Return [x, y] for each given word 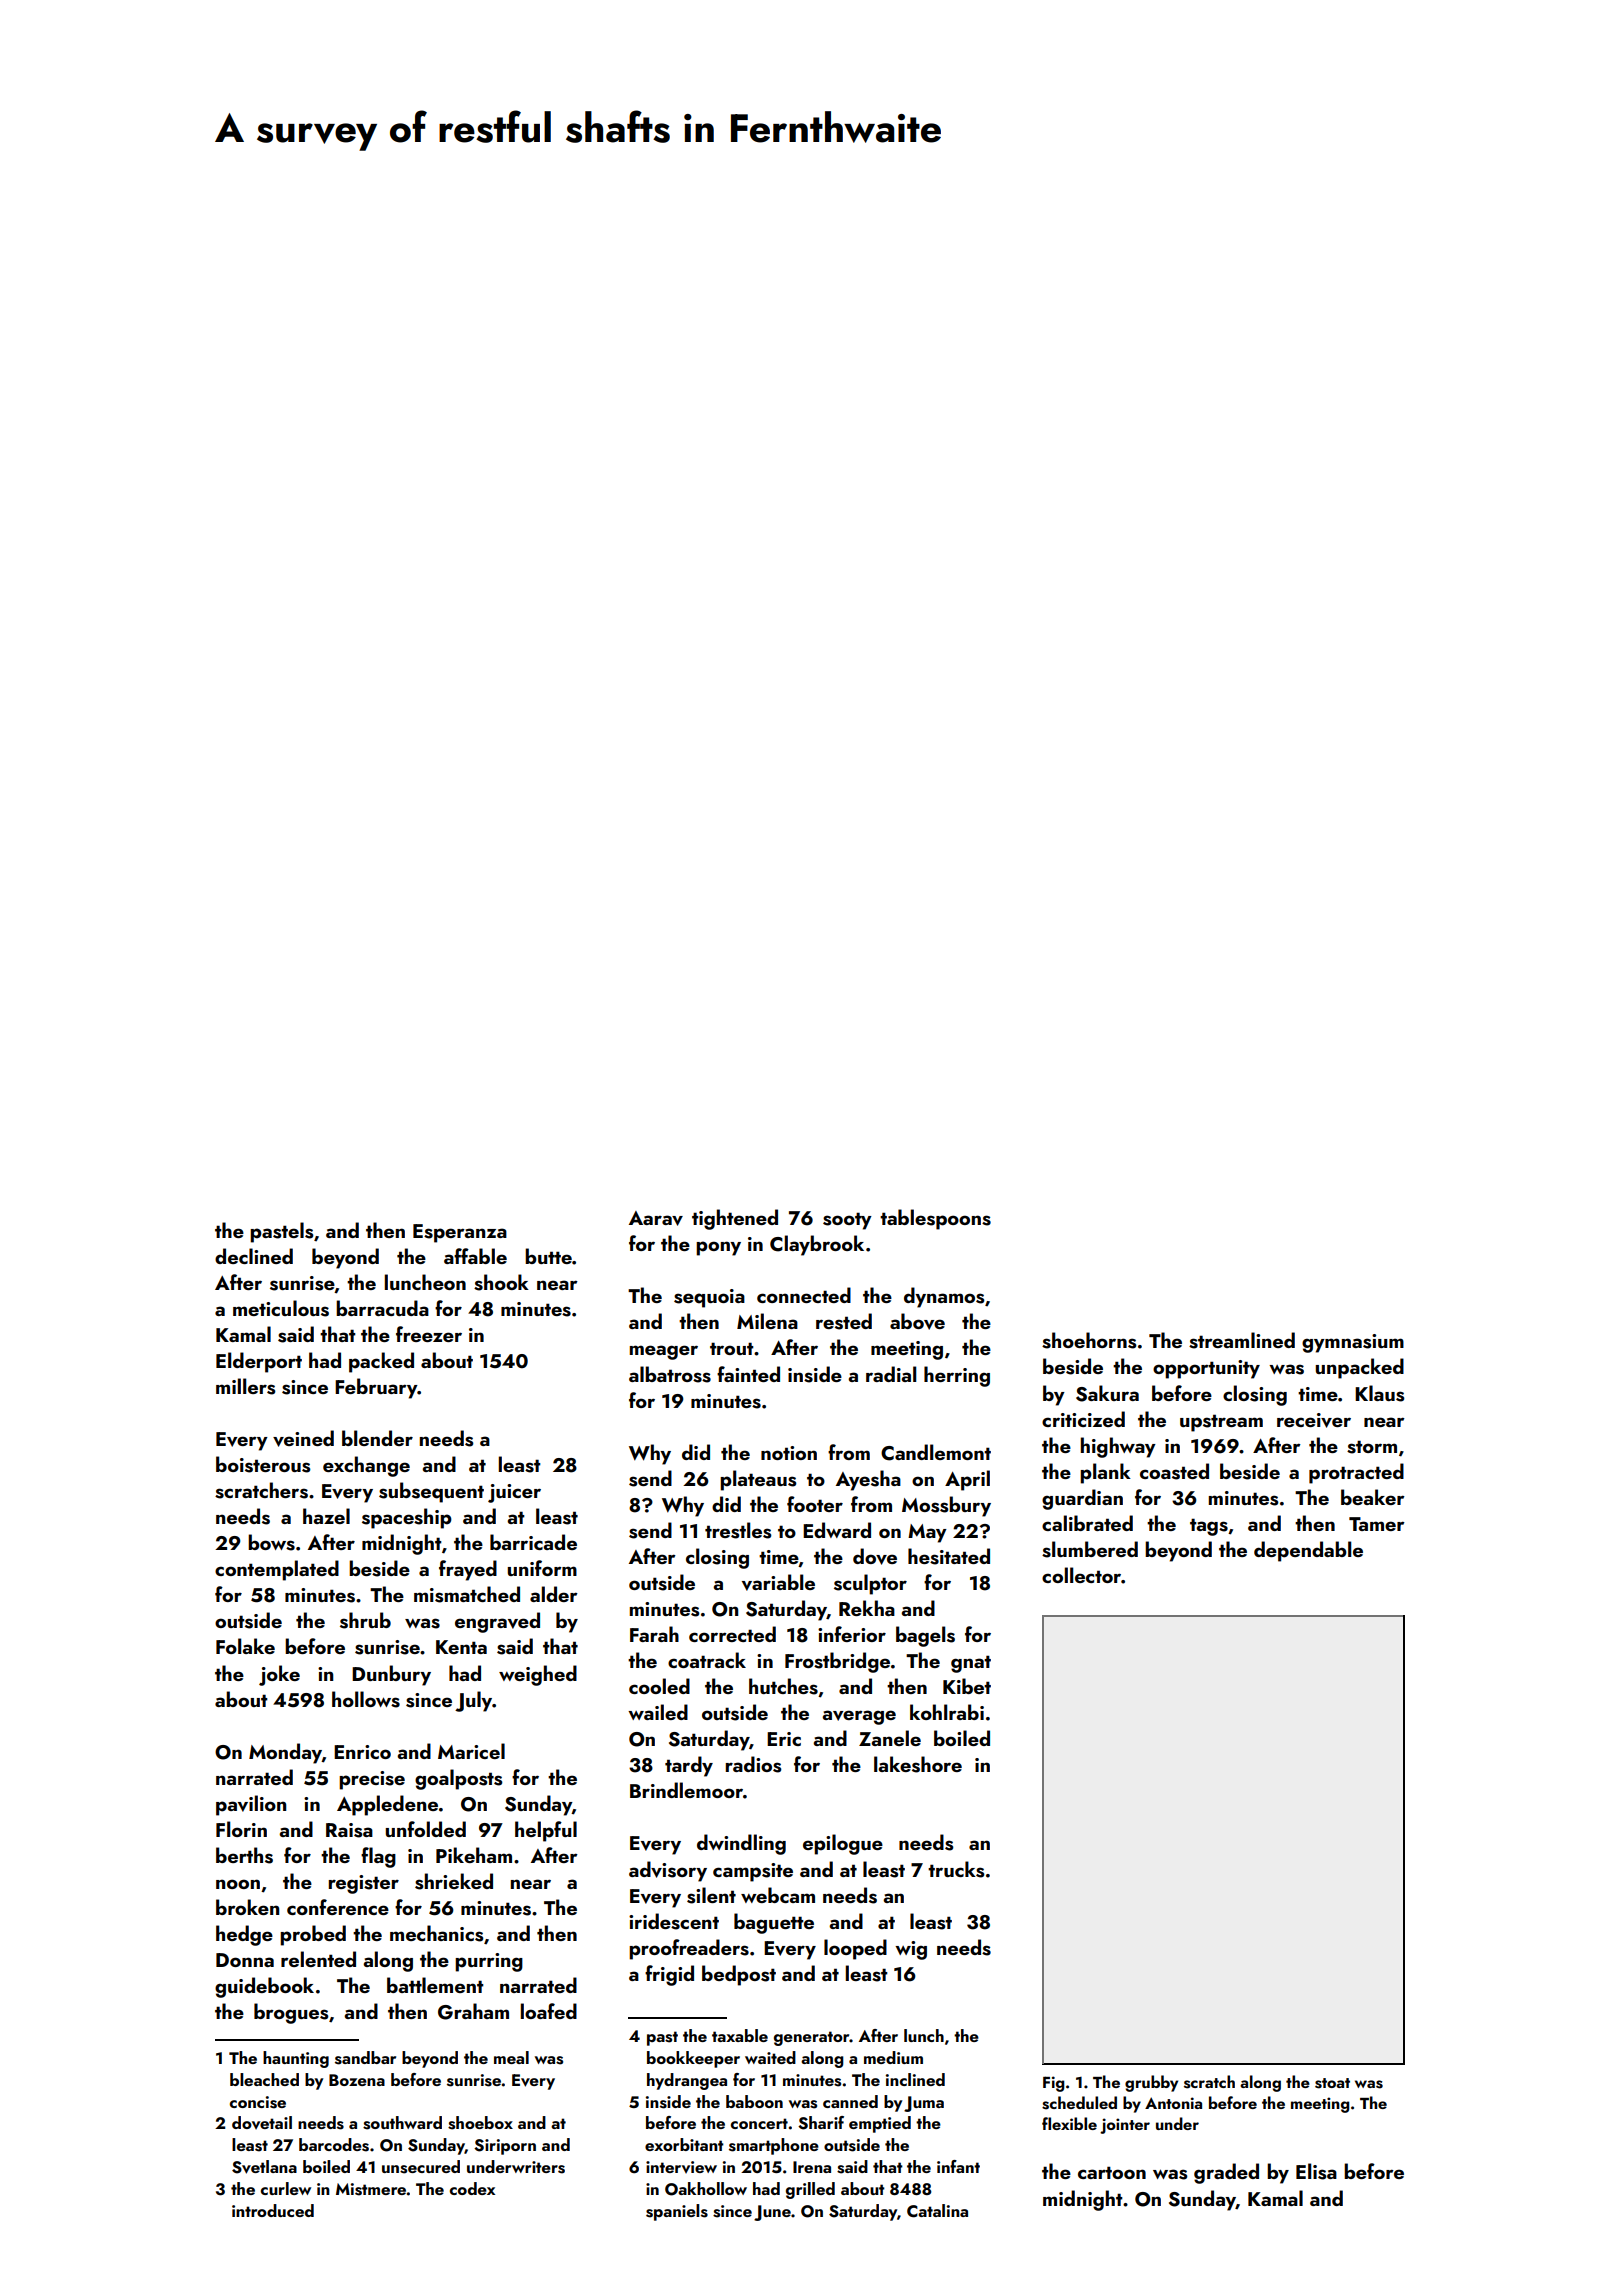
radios [754, 1764]
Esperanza [460, 1233]
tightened [735, 1219]
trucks [956, 1869]
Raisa [349, 1830]
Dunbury [391, 1675]
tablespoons [935, 1219]
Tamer [1377, 1524]
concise [258, 2102]
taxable [740, 2035]
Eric [784, 1739]
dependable [1308, 1551]
